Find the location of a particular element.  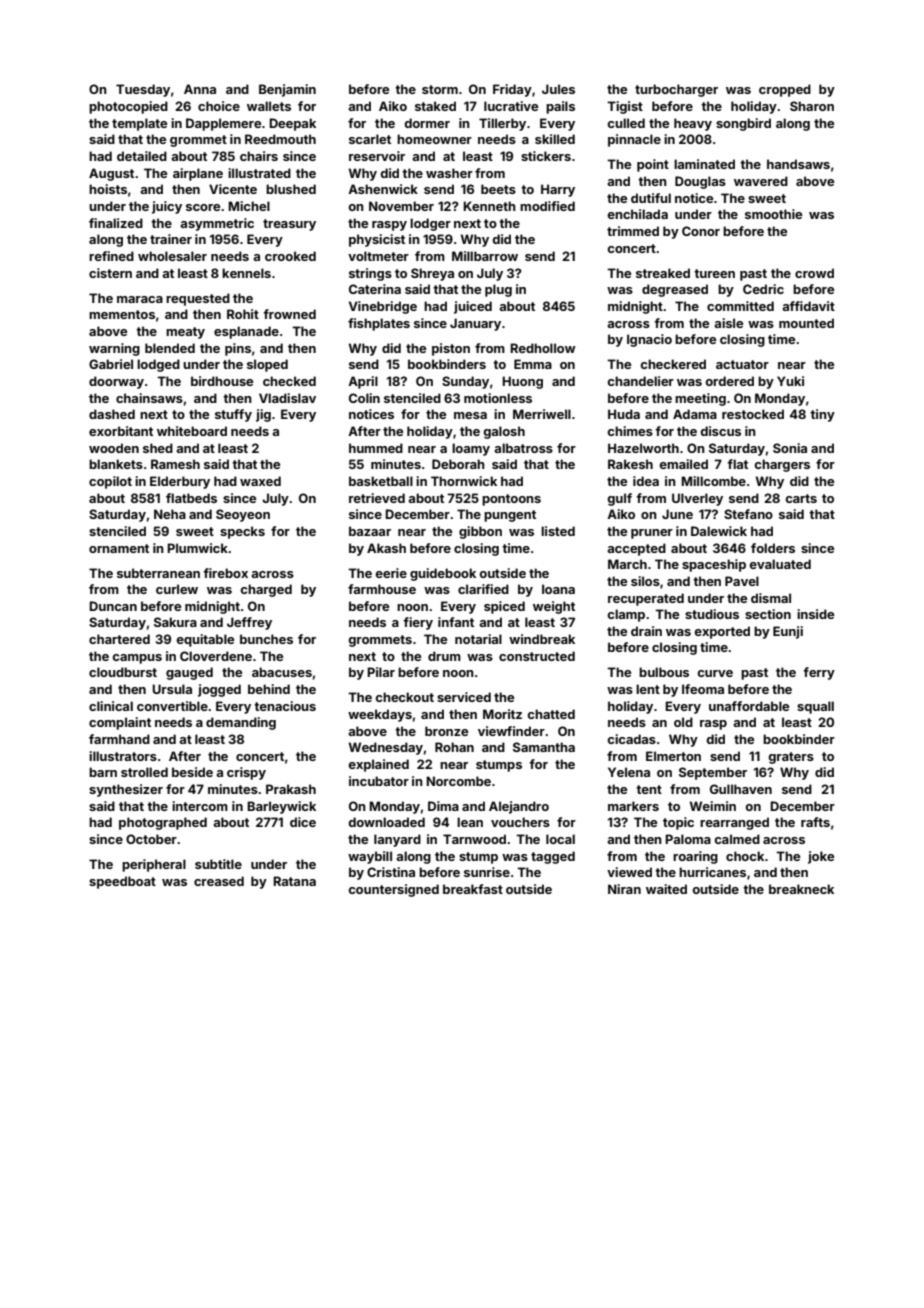

beets is located at coordinates (498, 189).
